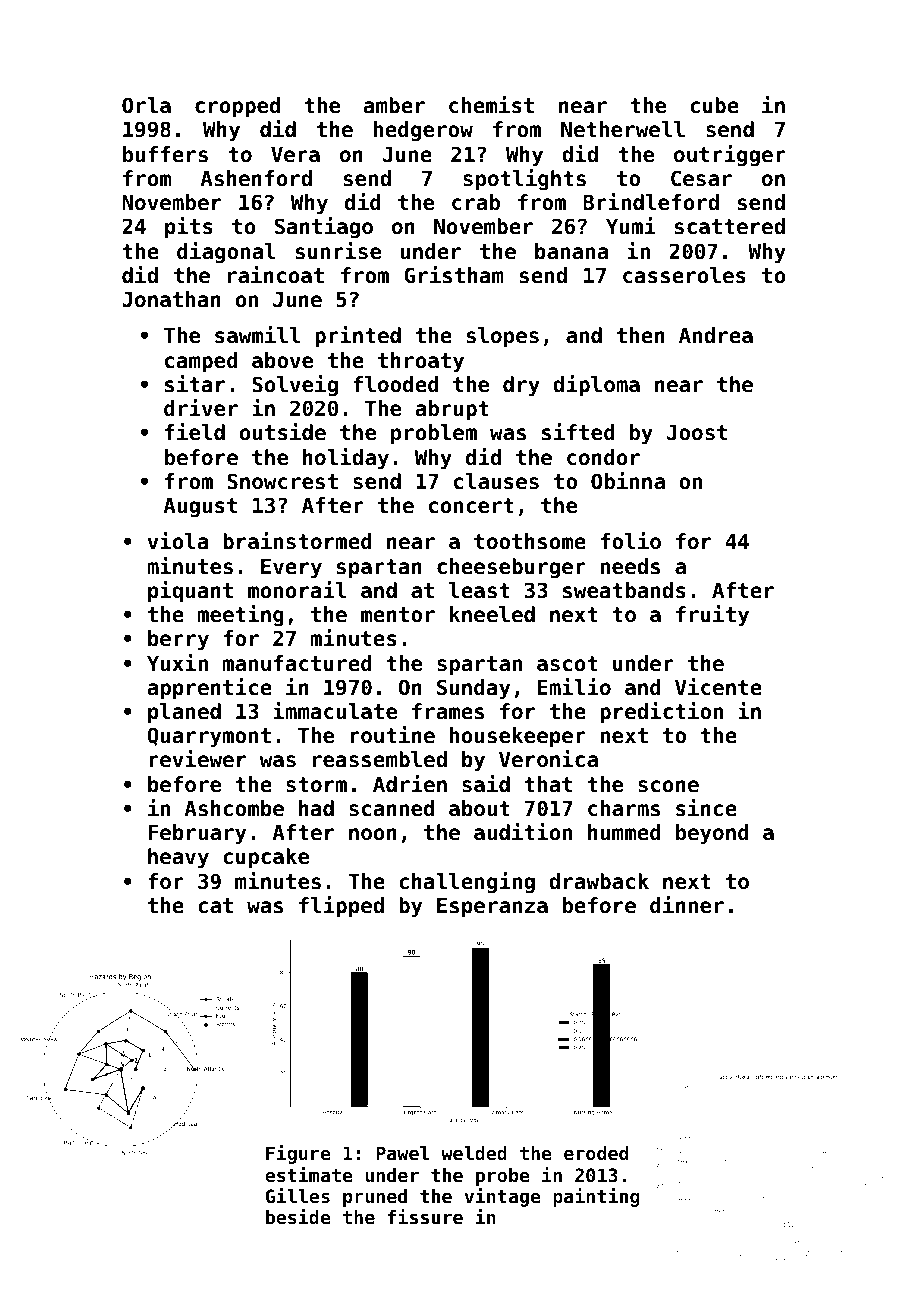  What do you see at coordinates (266, 858) in the image?
I see `cupcake` at bounding box center [266, 858].
